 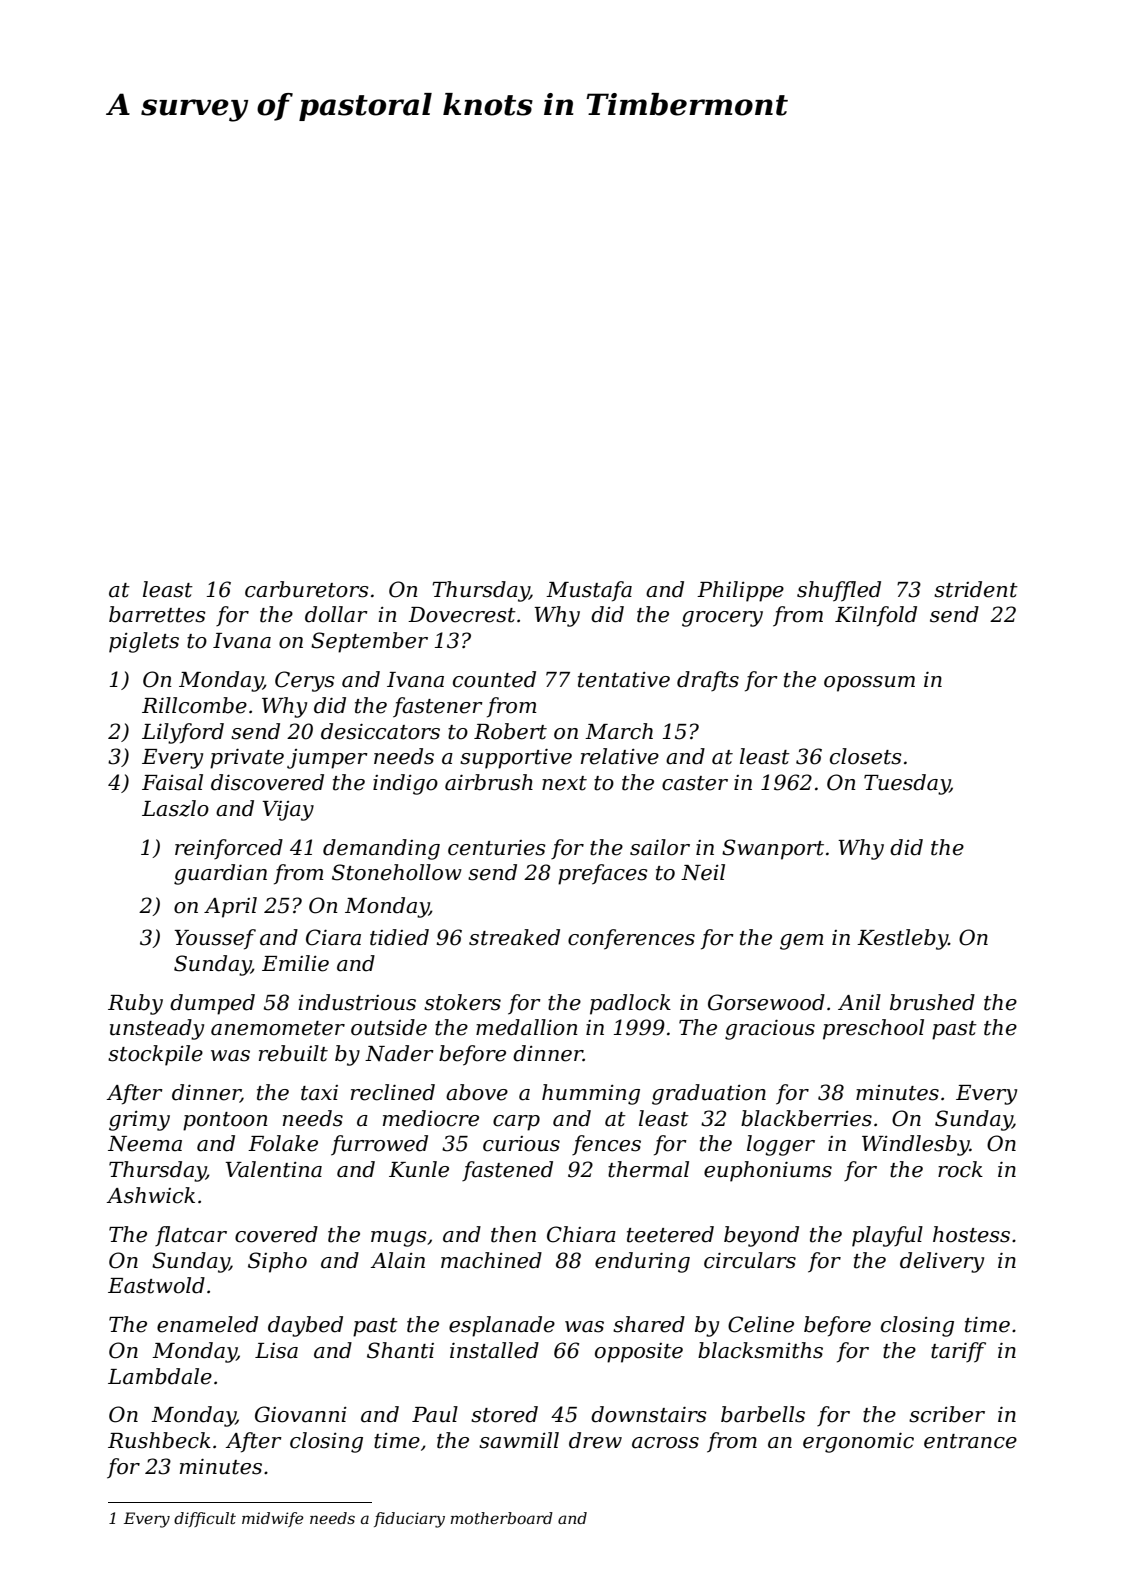 I want to click on downstairs, so click(x=649, y=1414).
